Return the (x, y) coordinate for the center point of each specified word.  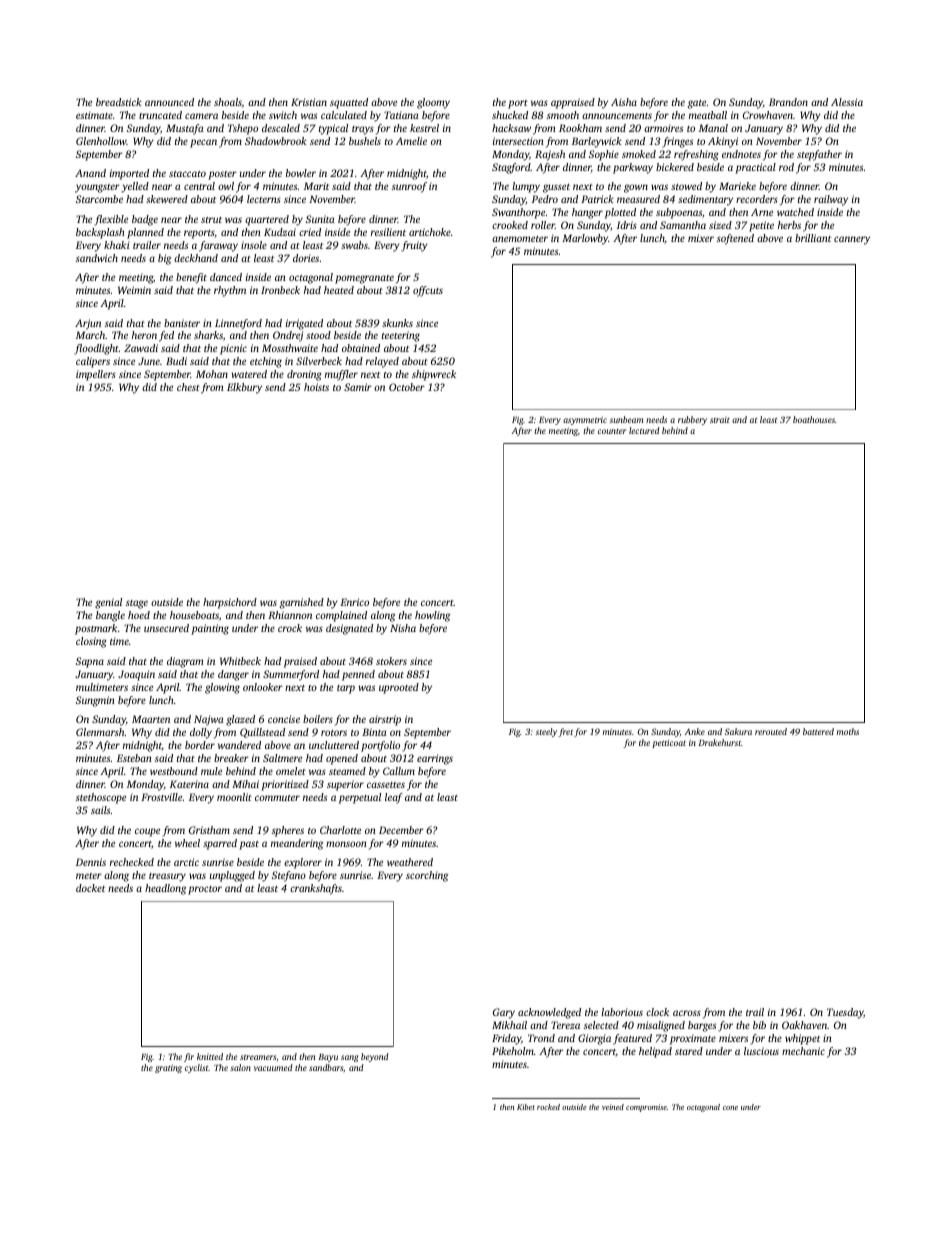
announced (169, 102)
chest (188, 387)
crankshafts (316, 889)
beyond (375, 1057)
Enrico (354, 602)
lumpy (526, 187)
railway (831, 200)
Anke (695, 731)
